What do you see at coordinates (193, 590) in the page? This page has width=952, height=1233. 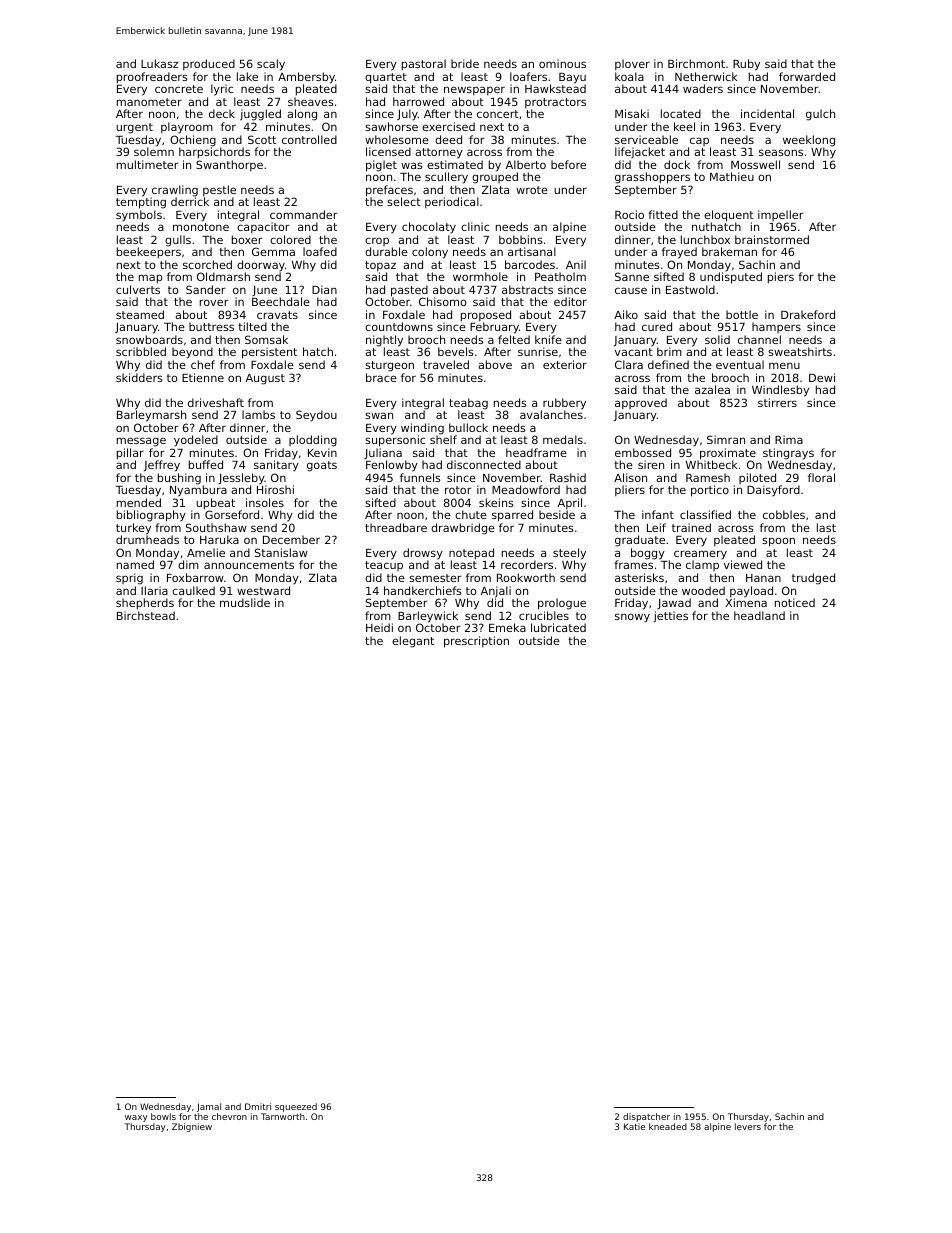 I see `caulked` at bounding box center [193, 590].
